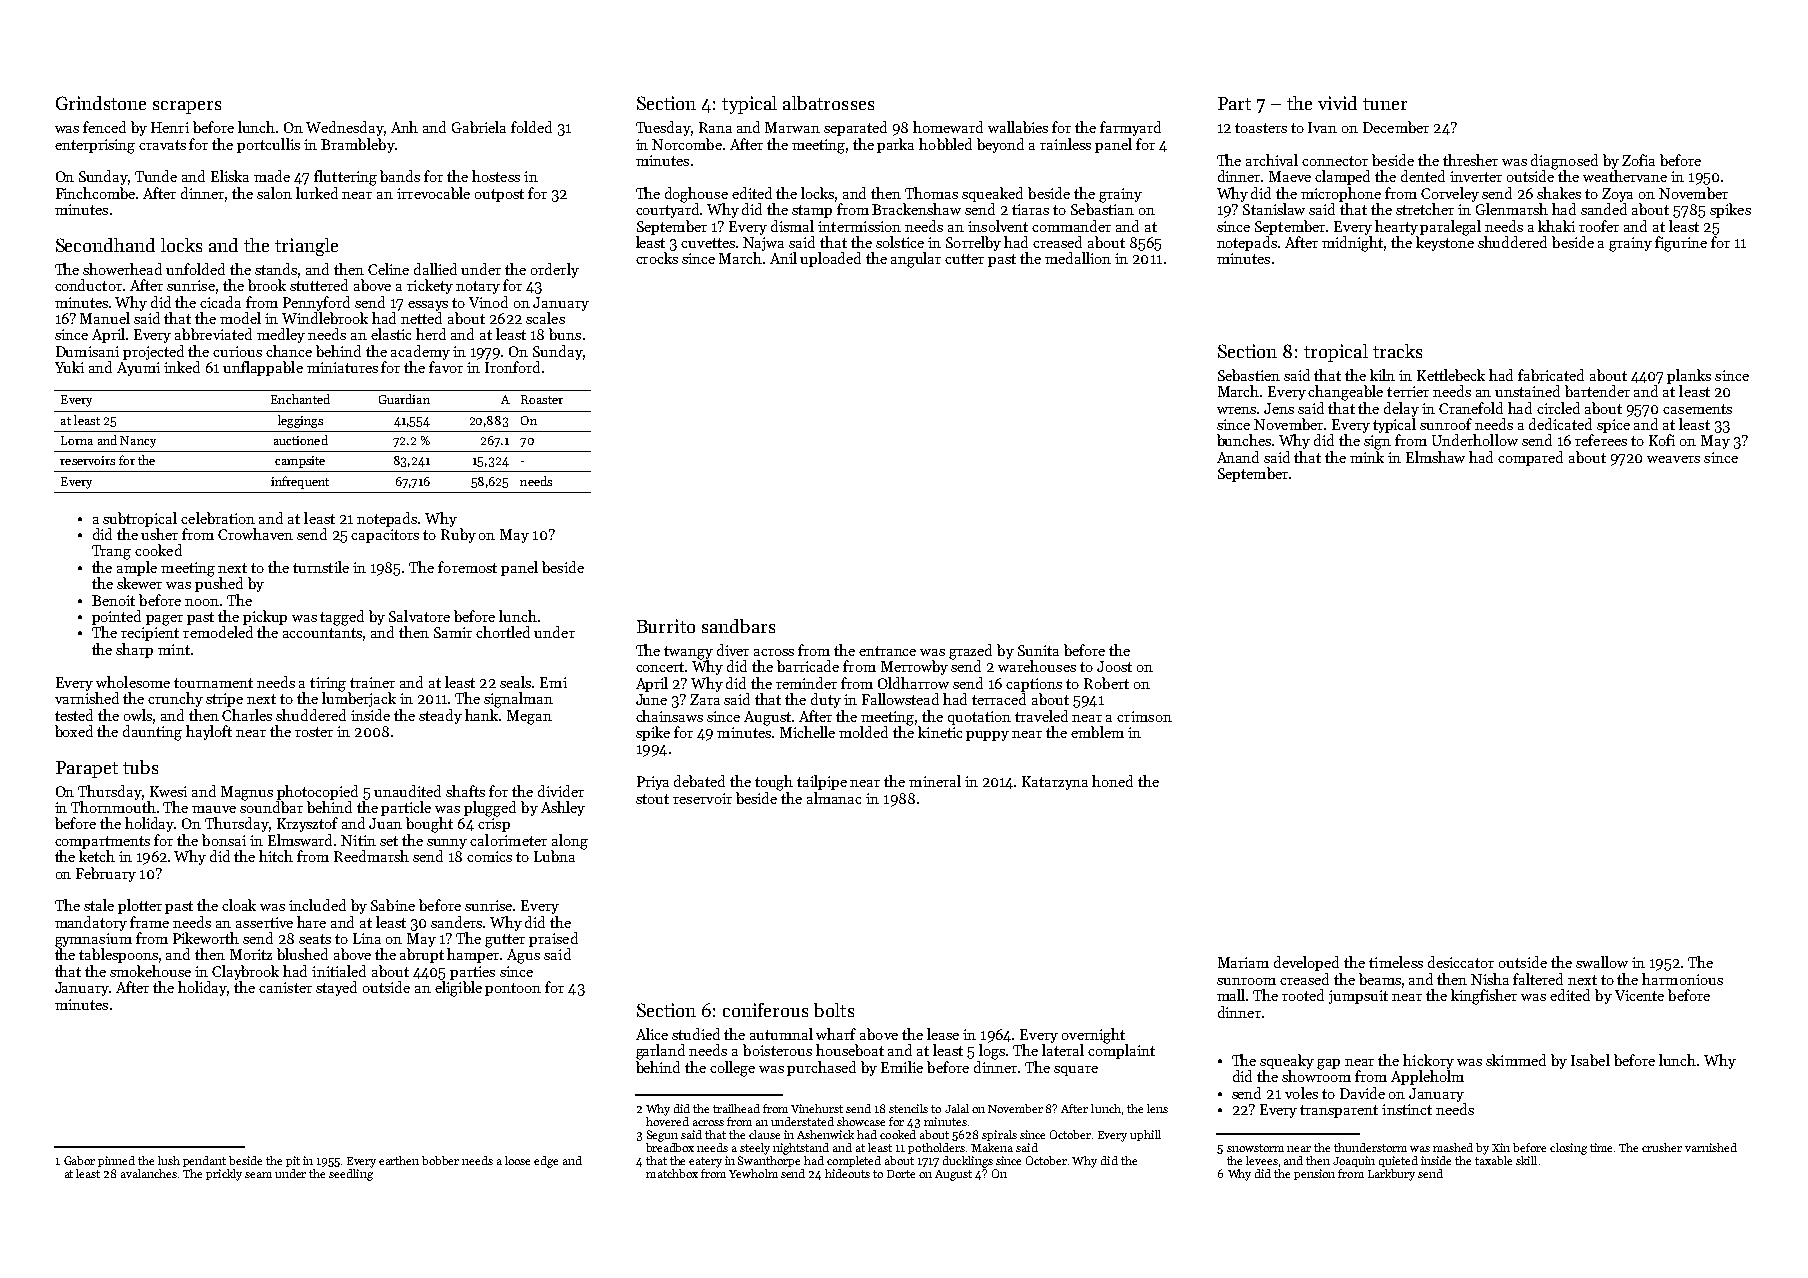 The image size is (1808, 1278). What do you see at coordinates (1130, 128) in the screenshot?
I see `farmyard` at bounding box center [1130, 128].
